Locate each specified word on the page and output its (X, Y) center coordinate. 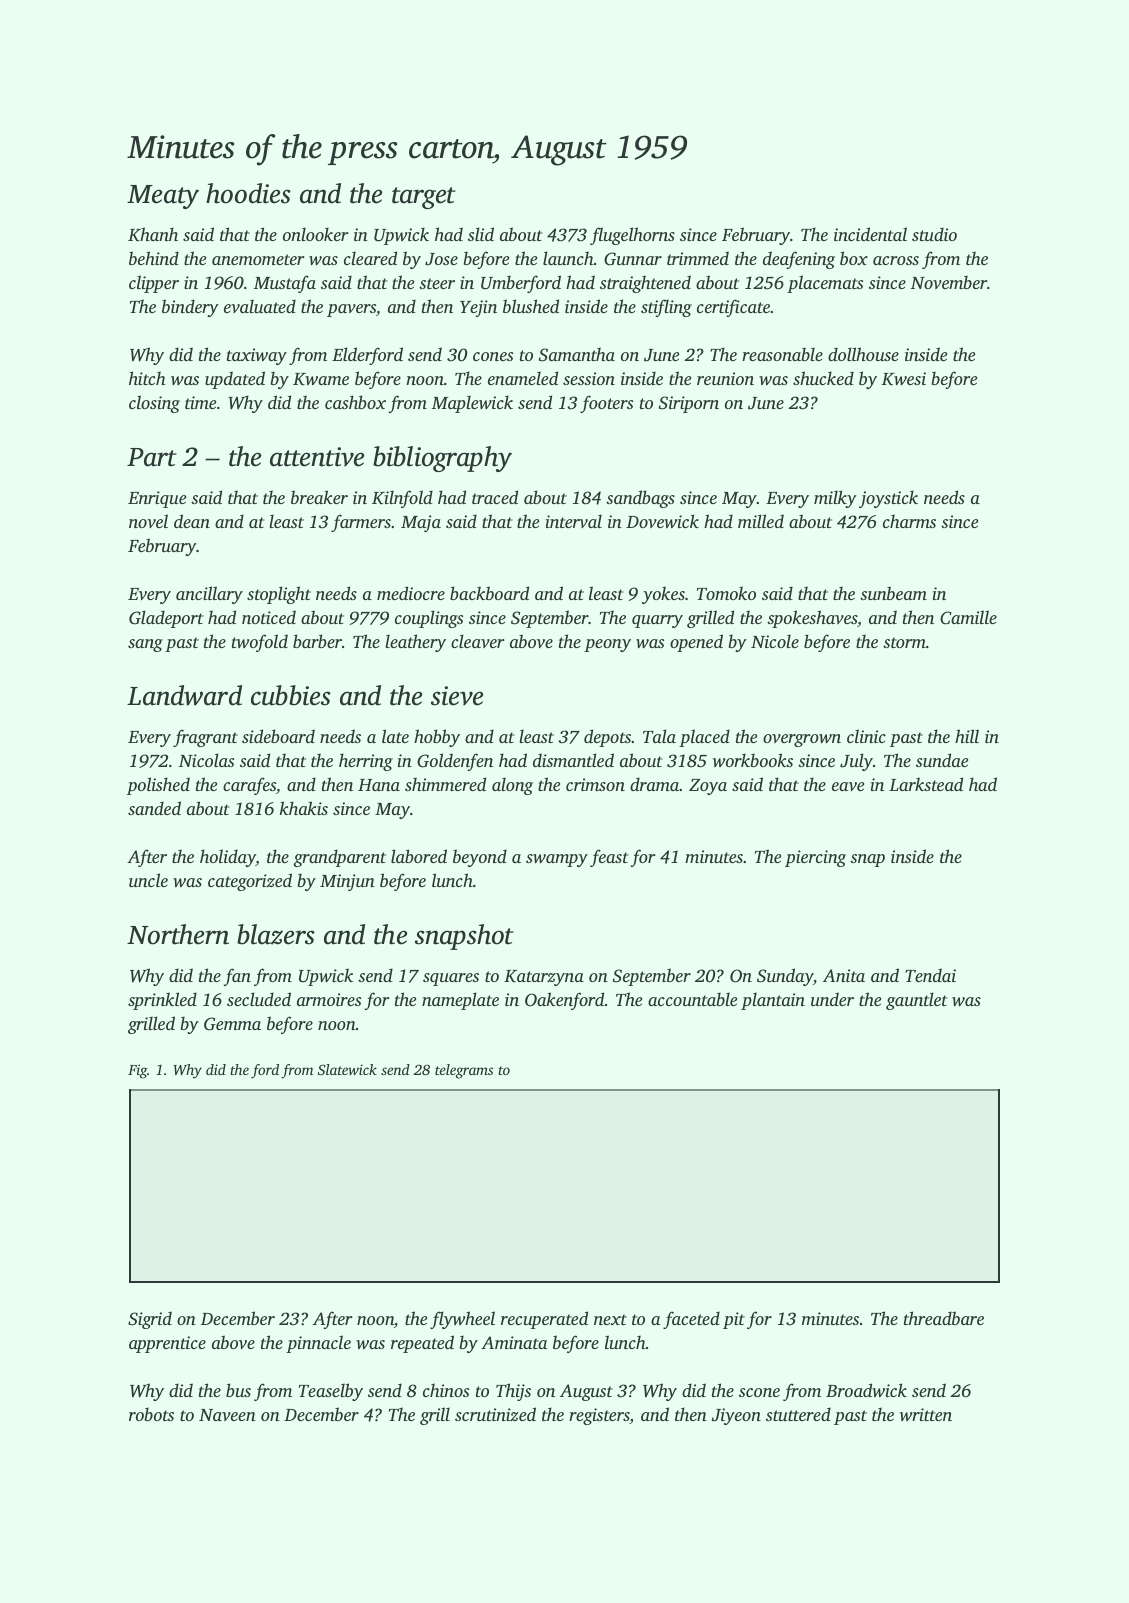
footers (606, 404)
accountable (692, 999)
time (200, 402)
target (424, 198)
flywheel (462, 1320)
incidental (870, 234)
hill (967, 736)
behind (154, 258)
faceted (691, 1320)
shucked (823, 378)
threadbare (944, 1318)
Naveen (227, 1415)
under (832, 999)
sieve (457, 696)
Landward (184, 695)
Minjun (347, 882)
